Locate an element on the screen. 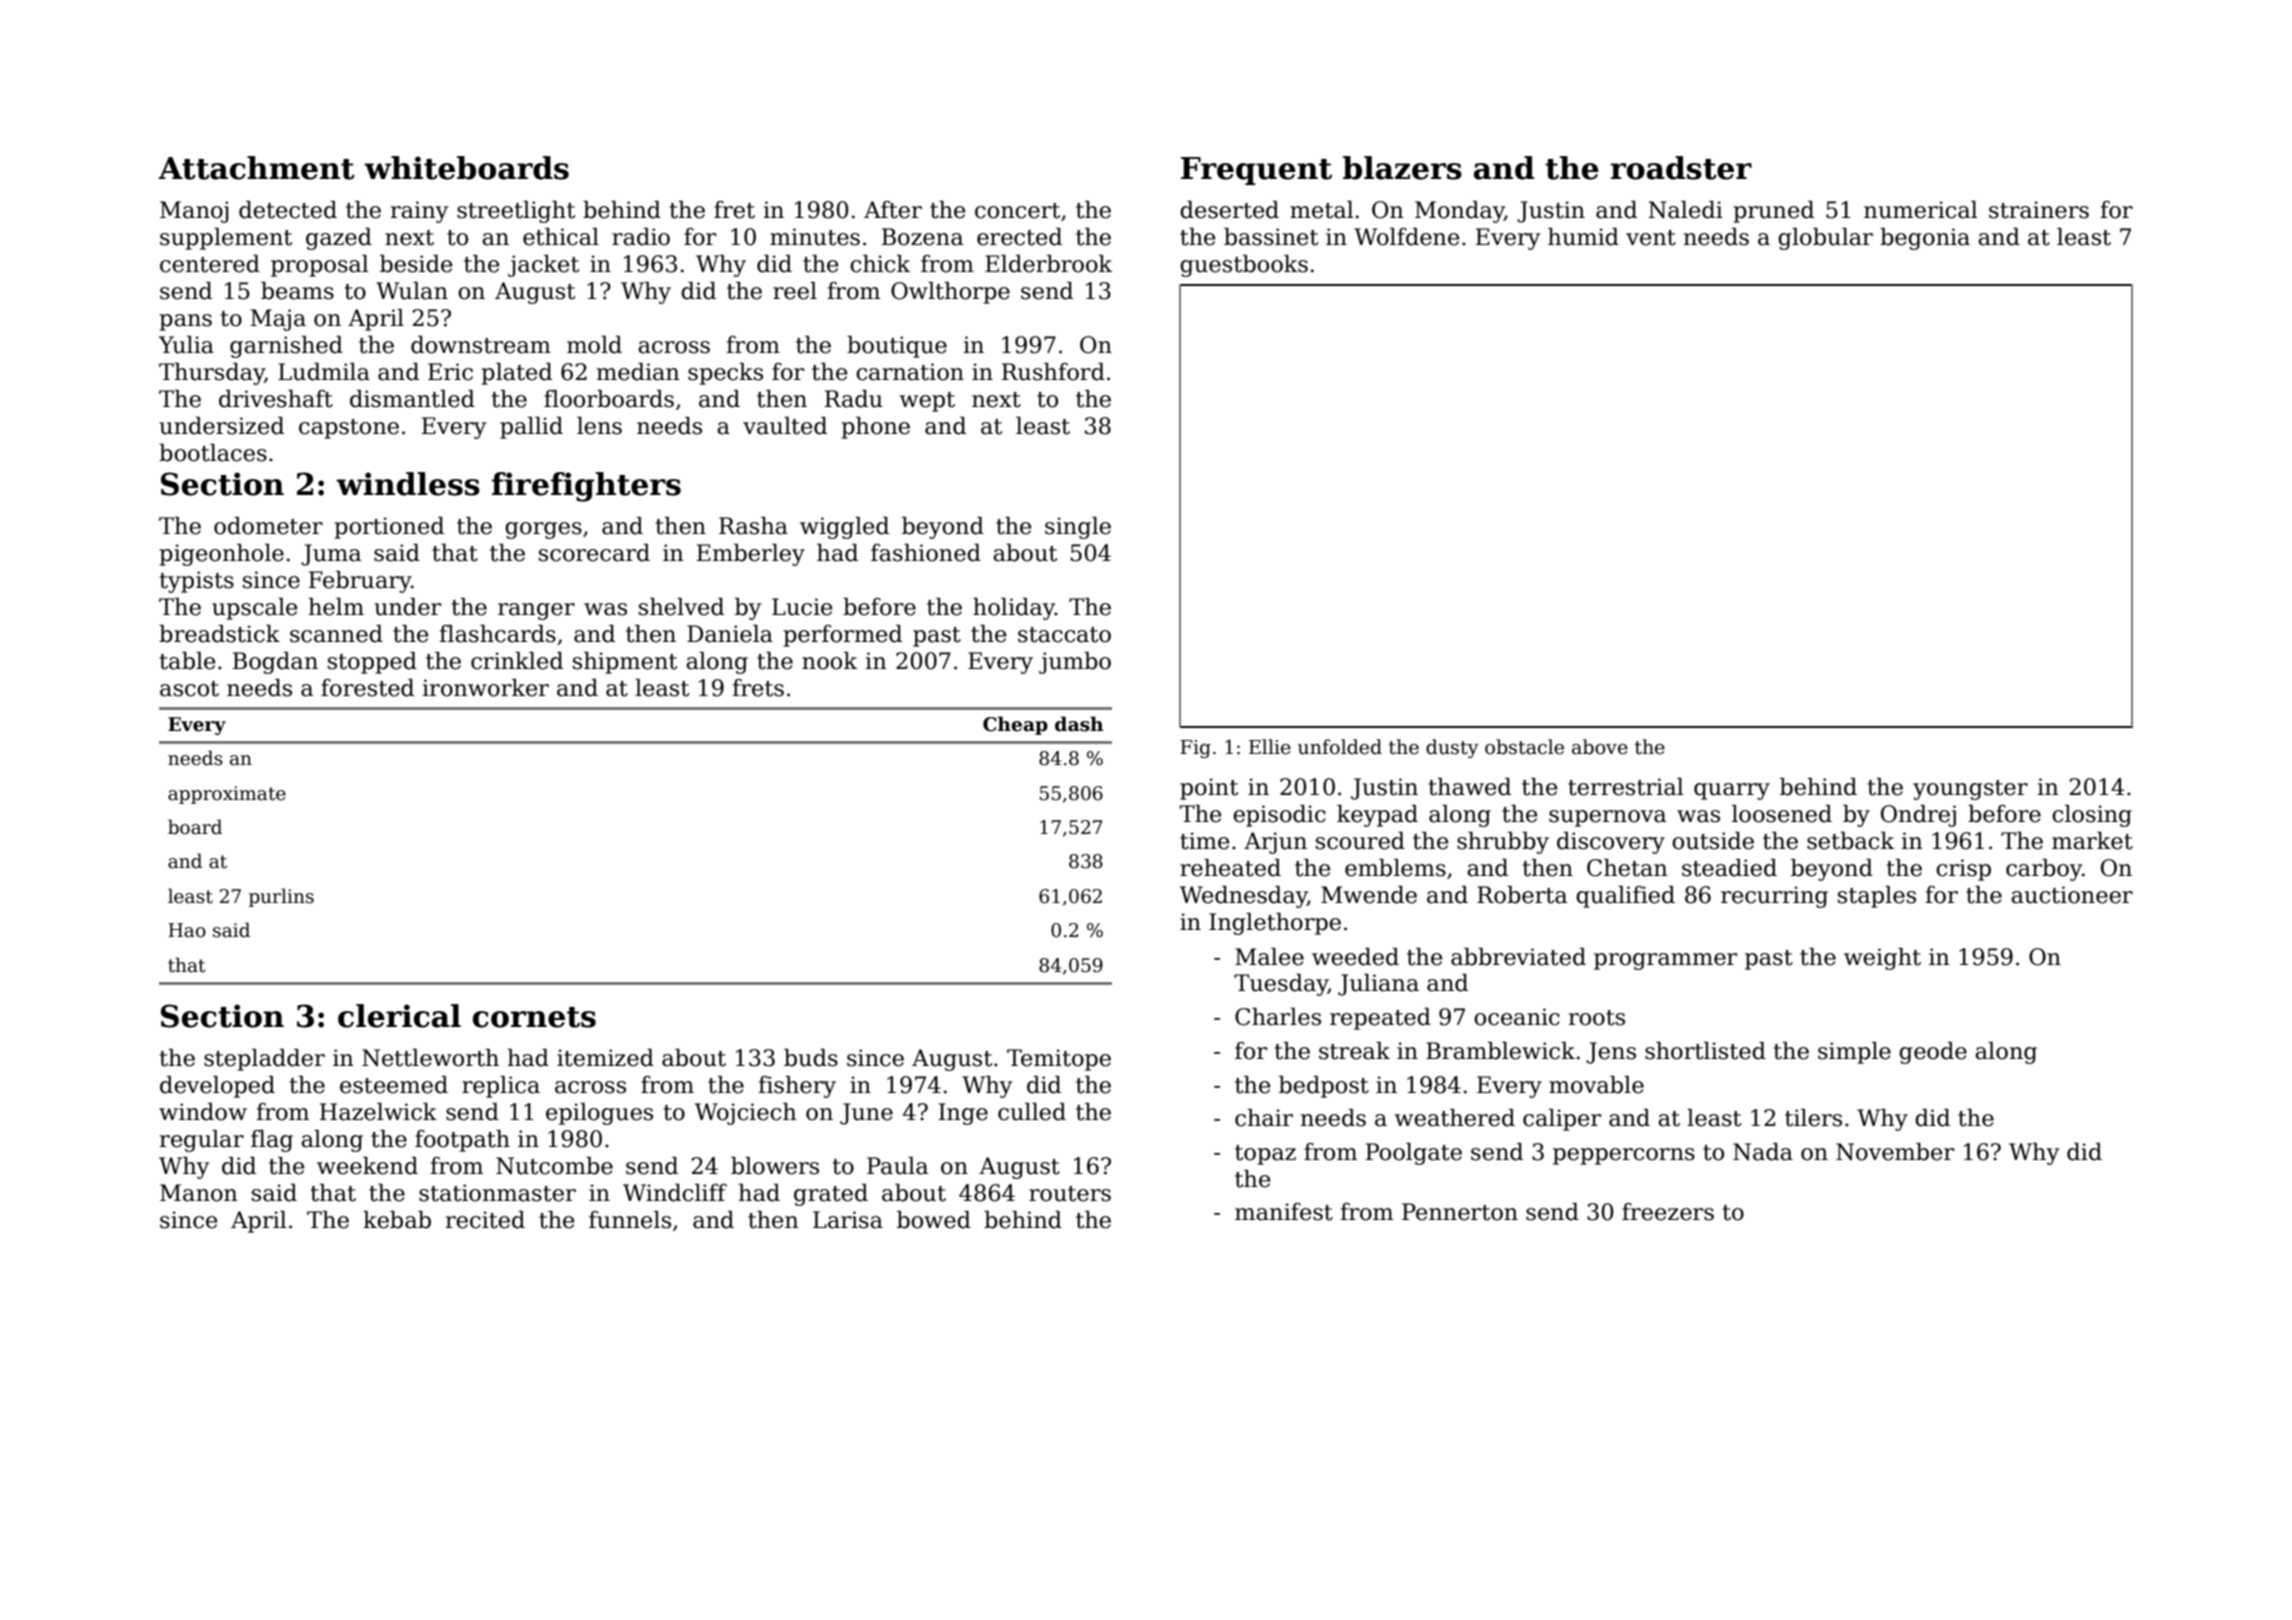 This screenshot has height=1620, width=2292. ethical is located at coordinates (561, 237).
